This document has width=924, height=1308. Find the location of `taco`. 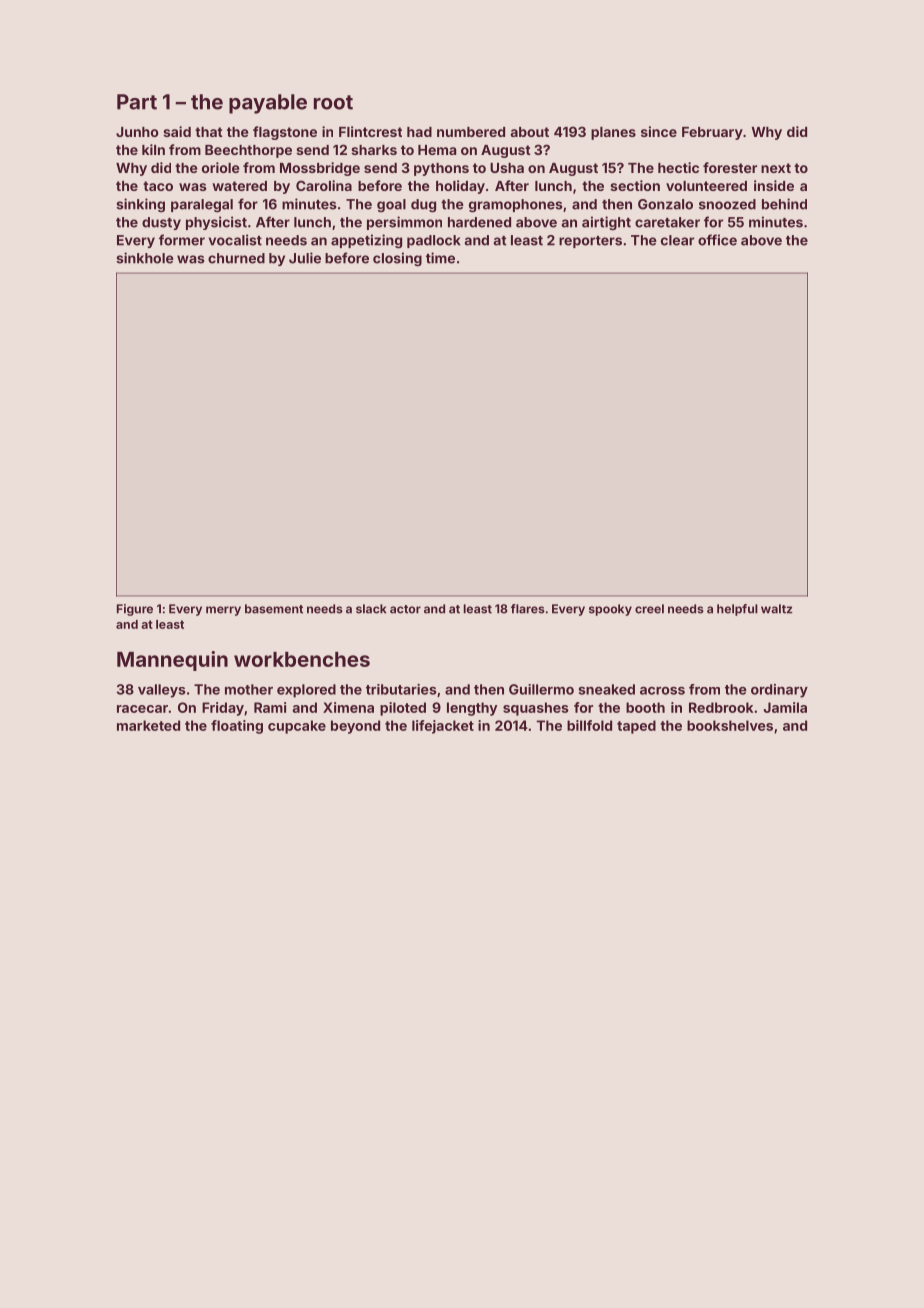

taco is located at coordinates (158, 186).
